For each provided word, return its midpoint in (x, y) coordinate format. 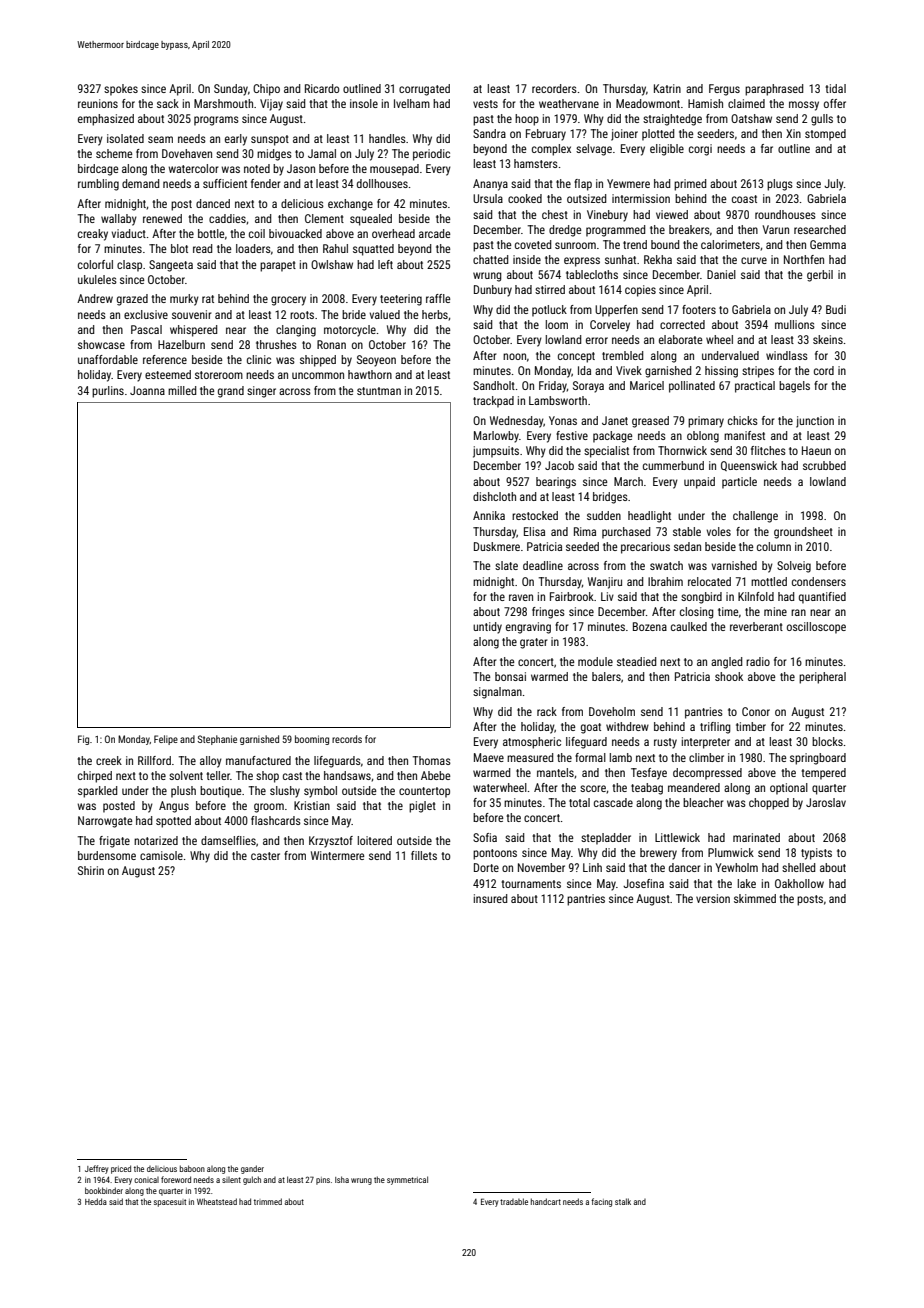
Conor (756, 711)
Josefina (643, 883)
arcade (434, 233)
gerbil (820, 276)
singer (261, 392)
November (541, 867)
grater (534, 643)
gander (252, 1169)
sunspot (270, 140)
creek (109, 760)
